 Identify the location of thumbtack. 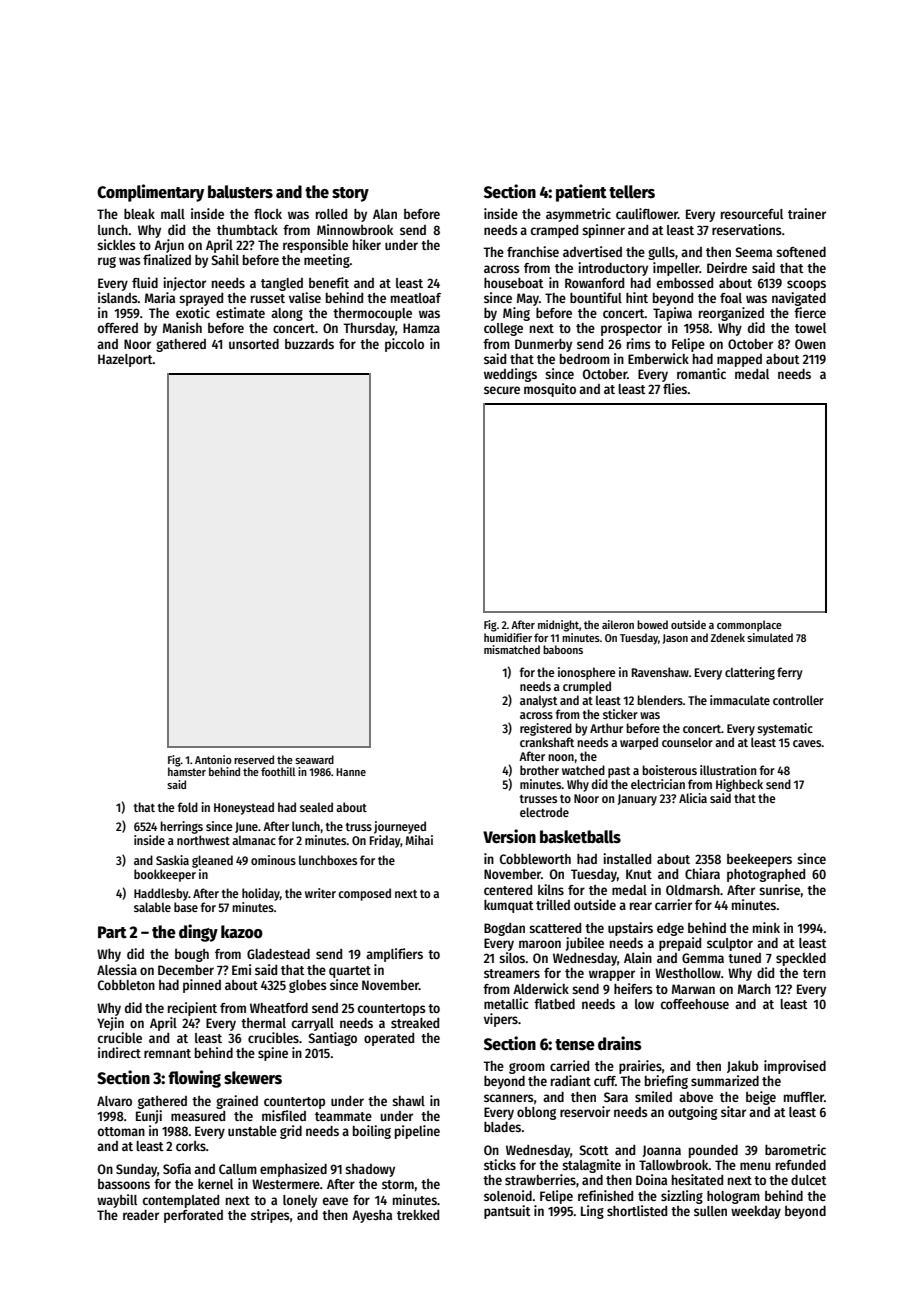
(247, 230).
